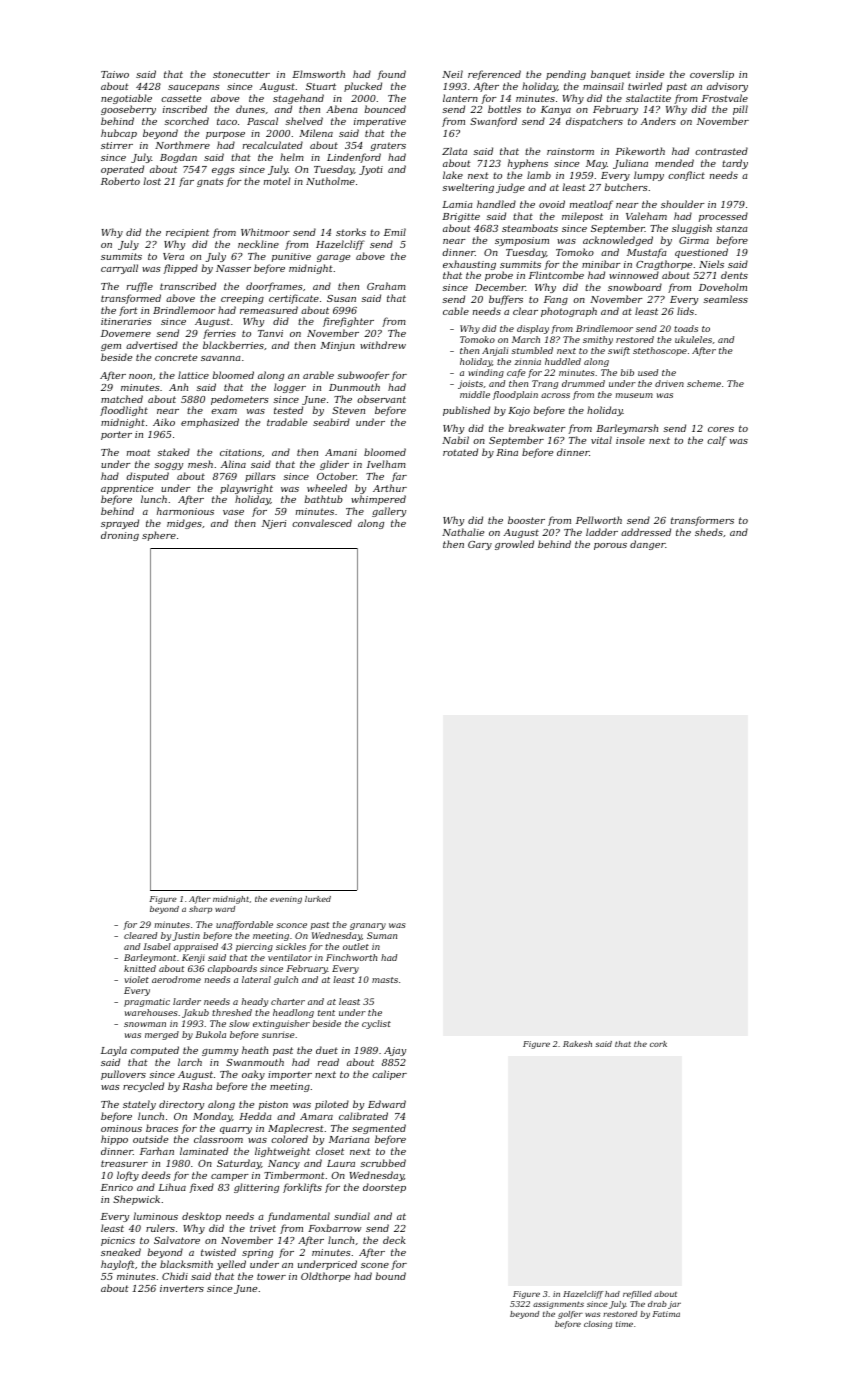 The width and height of the image is (849, 1400). What do you see at coordinates (611, 75) in the image?
I see `banquet` at bounding box center [611, 75].
